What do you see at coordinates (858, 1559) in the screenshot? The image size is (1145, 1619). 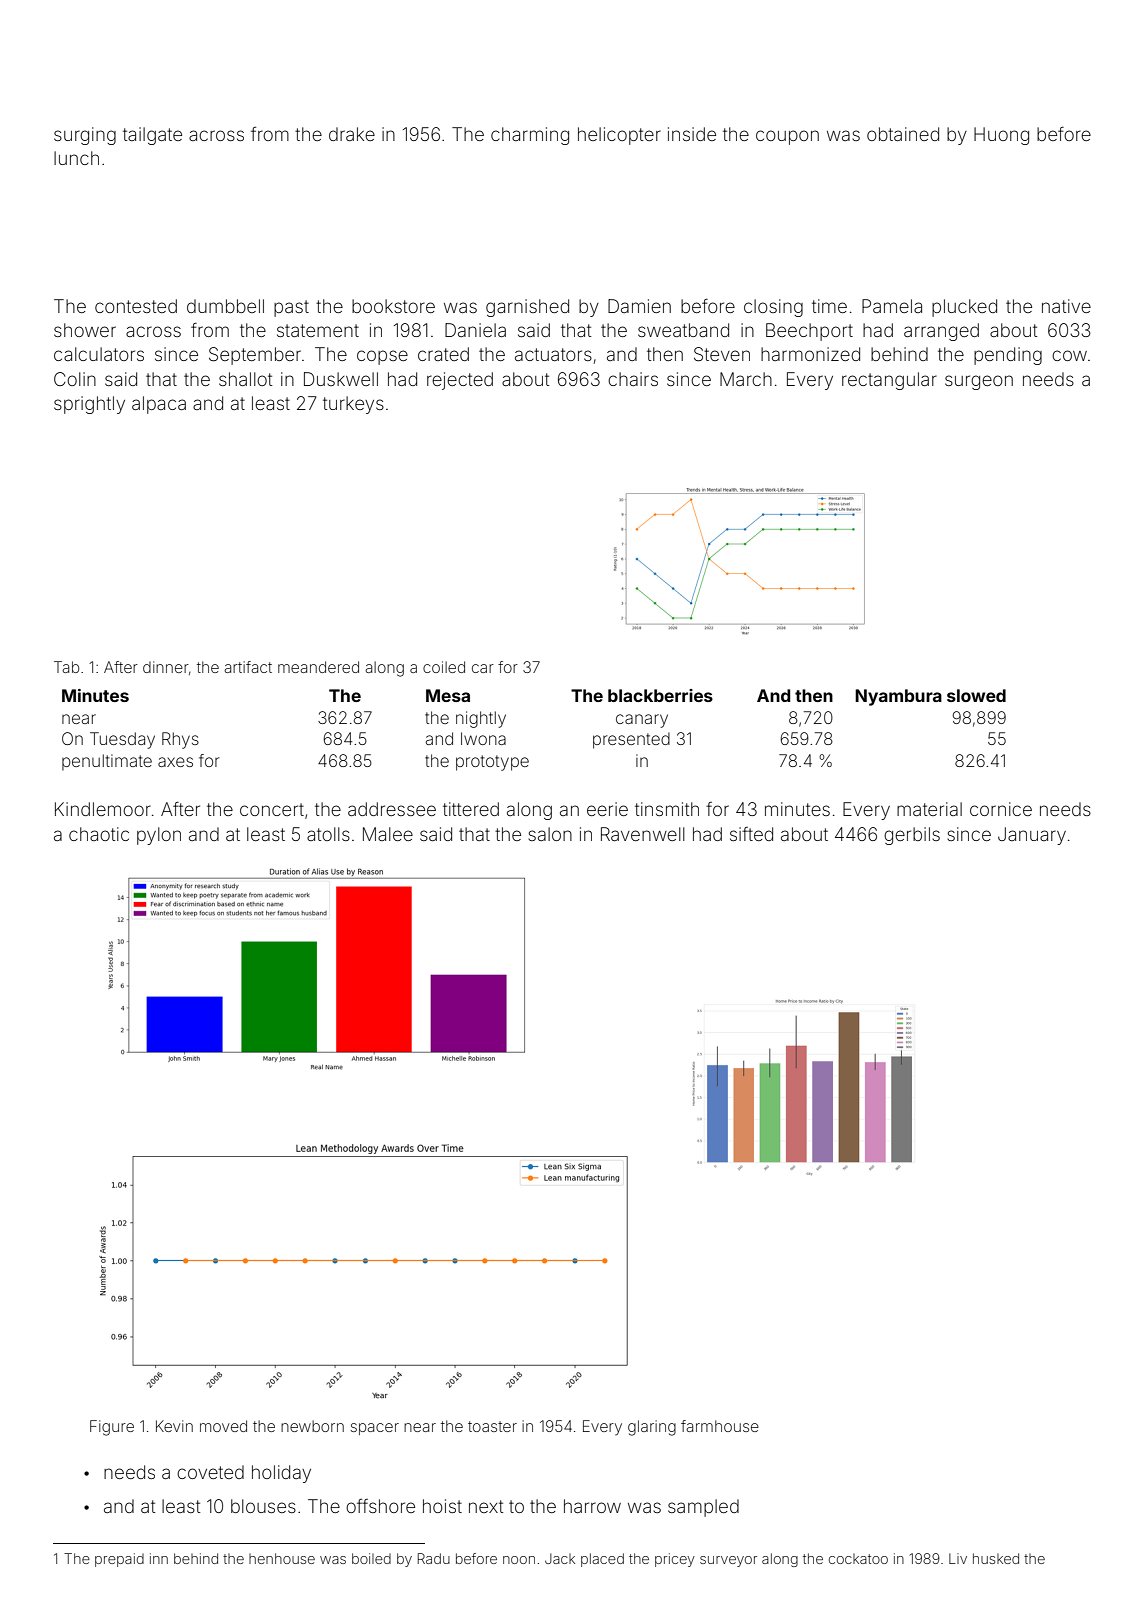 I see `cockatoo` at bounding box center [858, 1559].
